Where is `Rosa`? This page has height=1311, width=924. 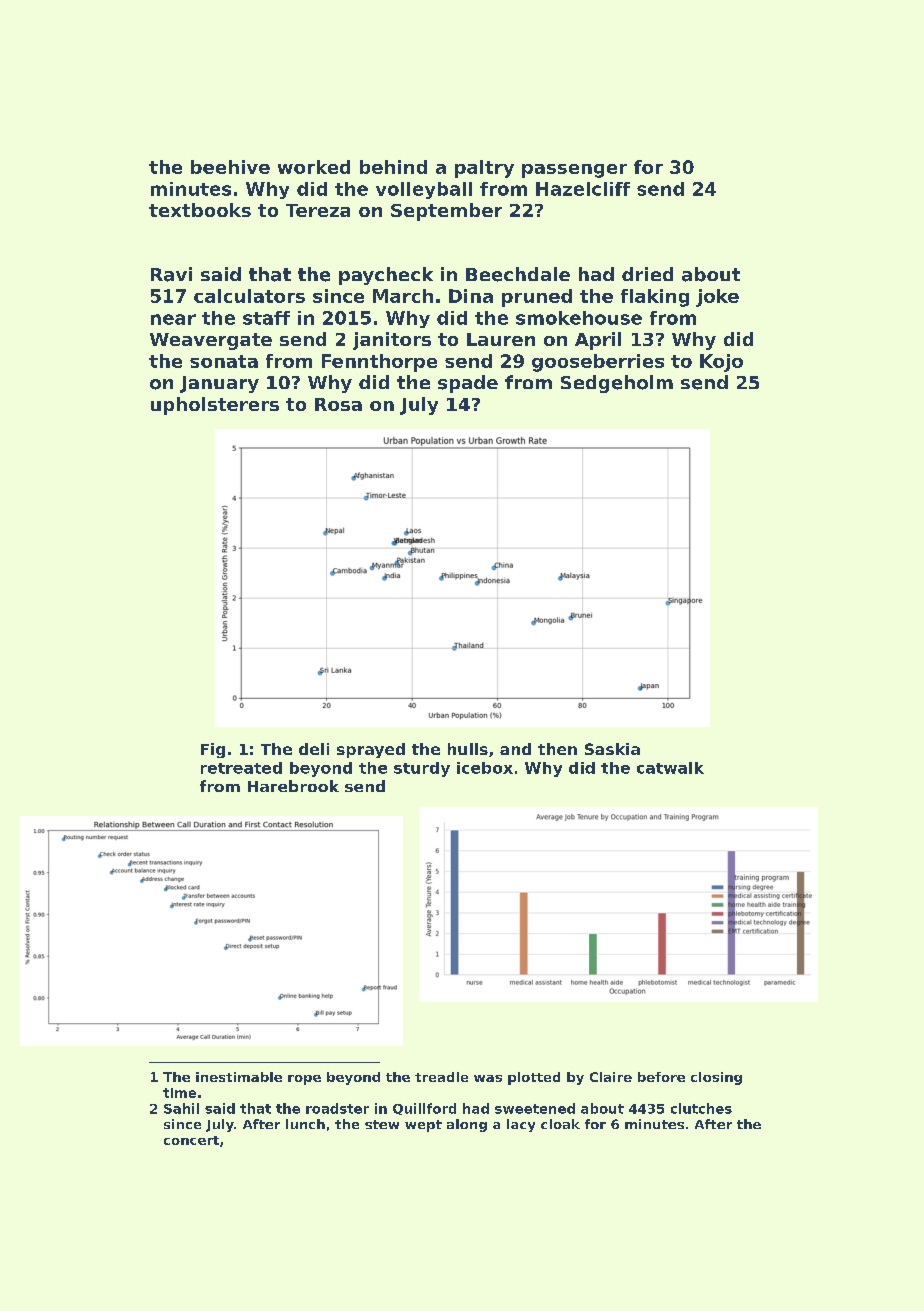
Rosa is located at coordinates (338, 404).
